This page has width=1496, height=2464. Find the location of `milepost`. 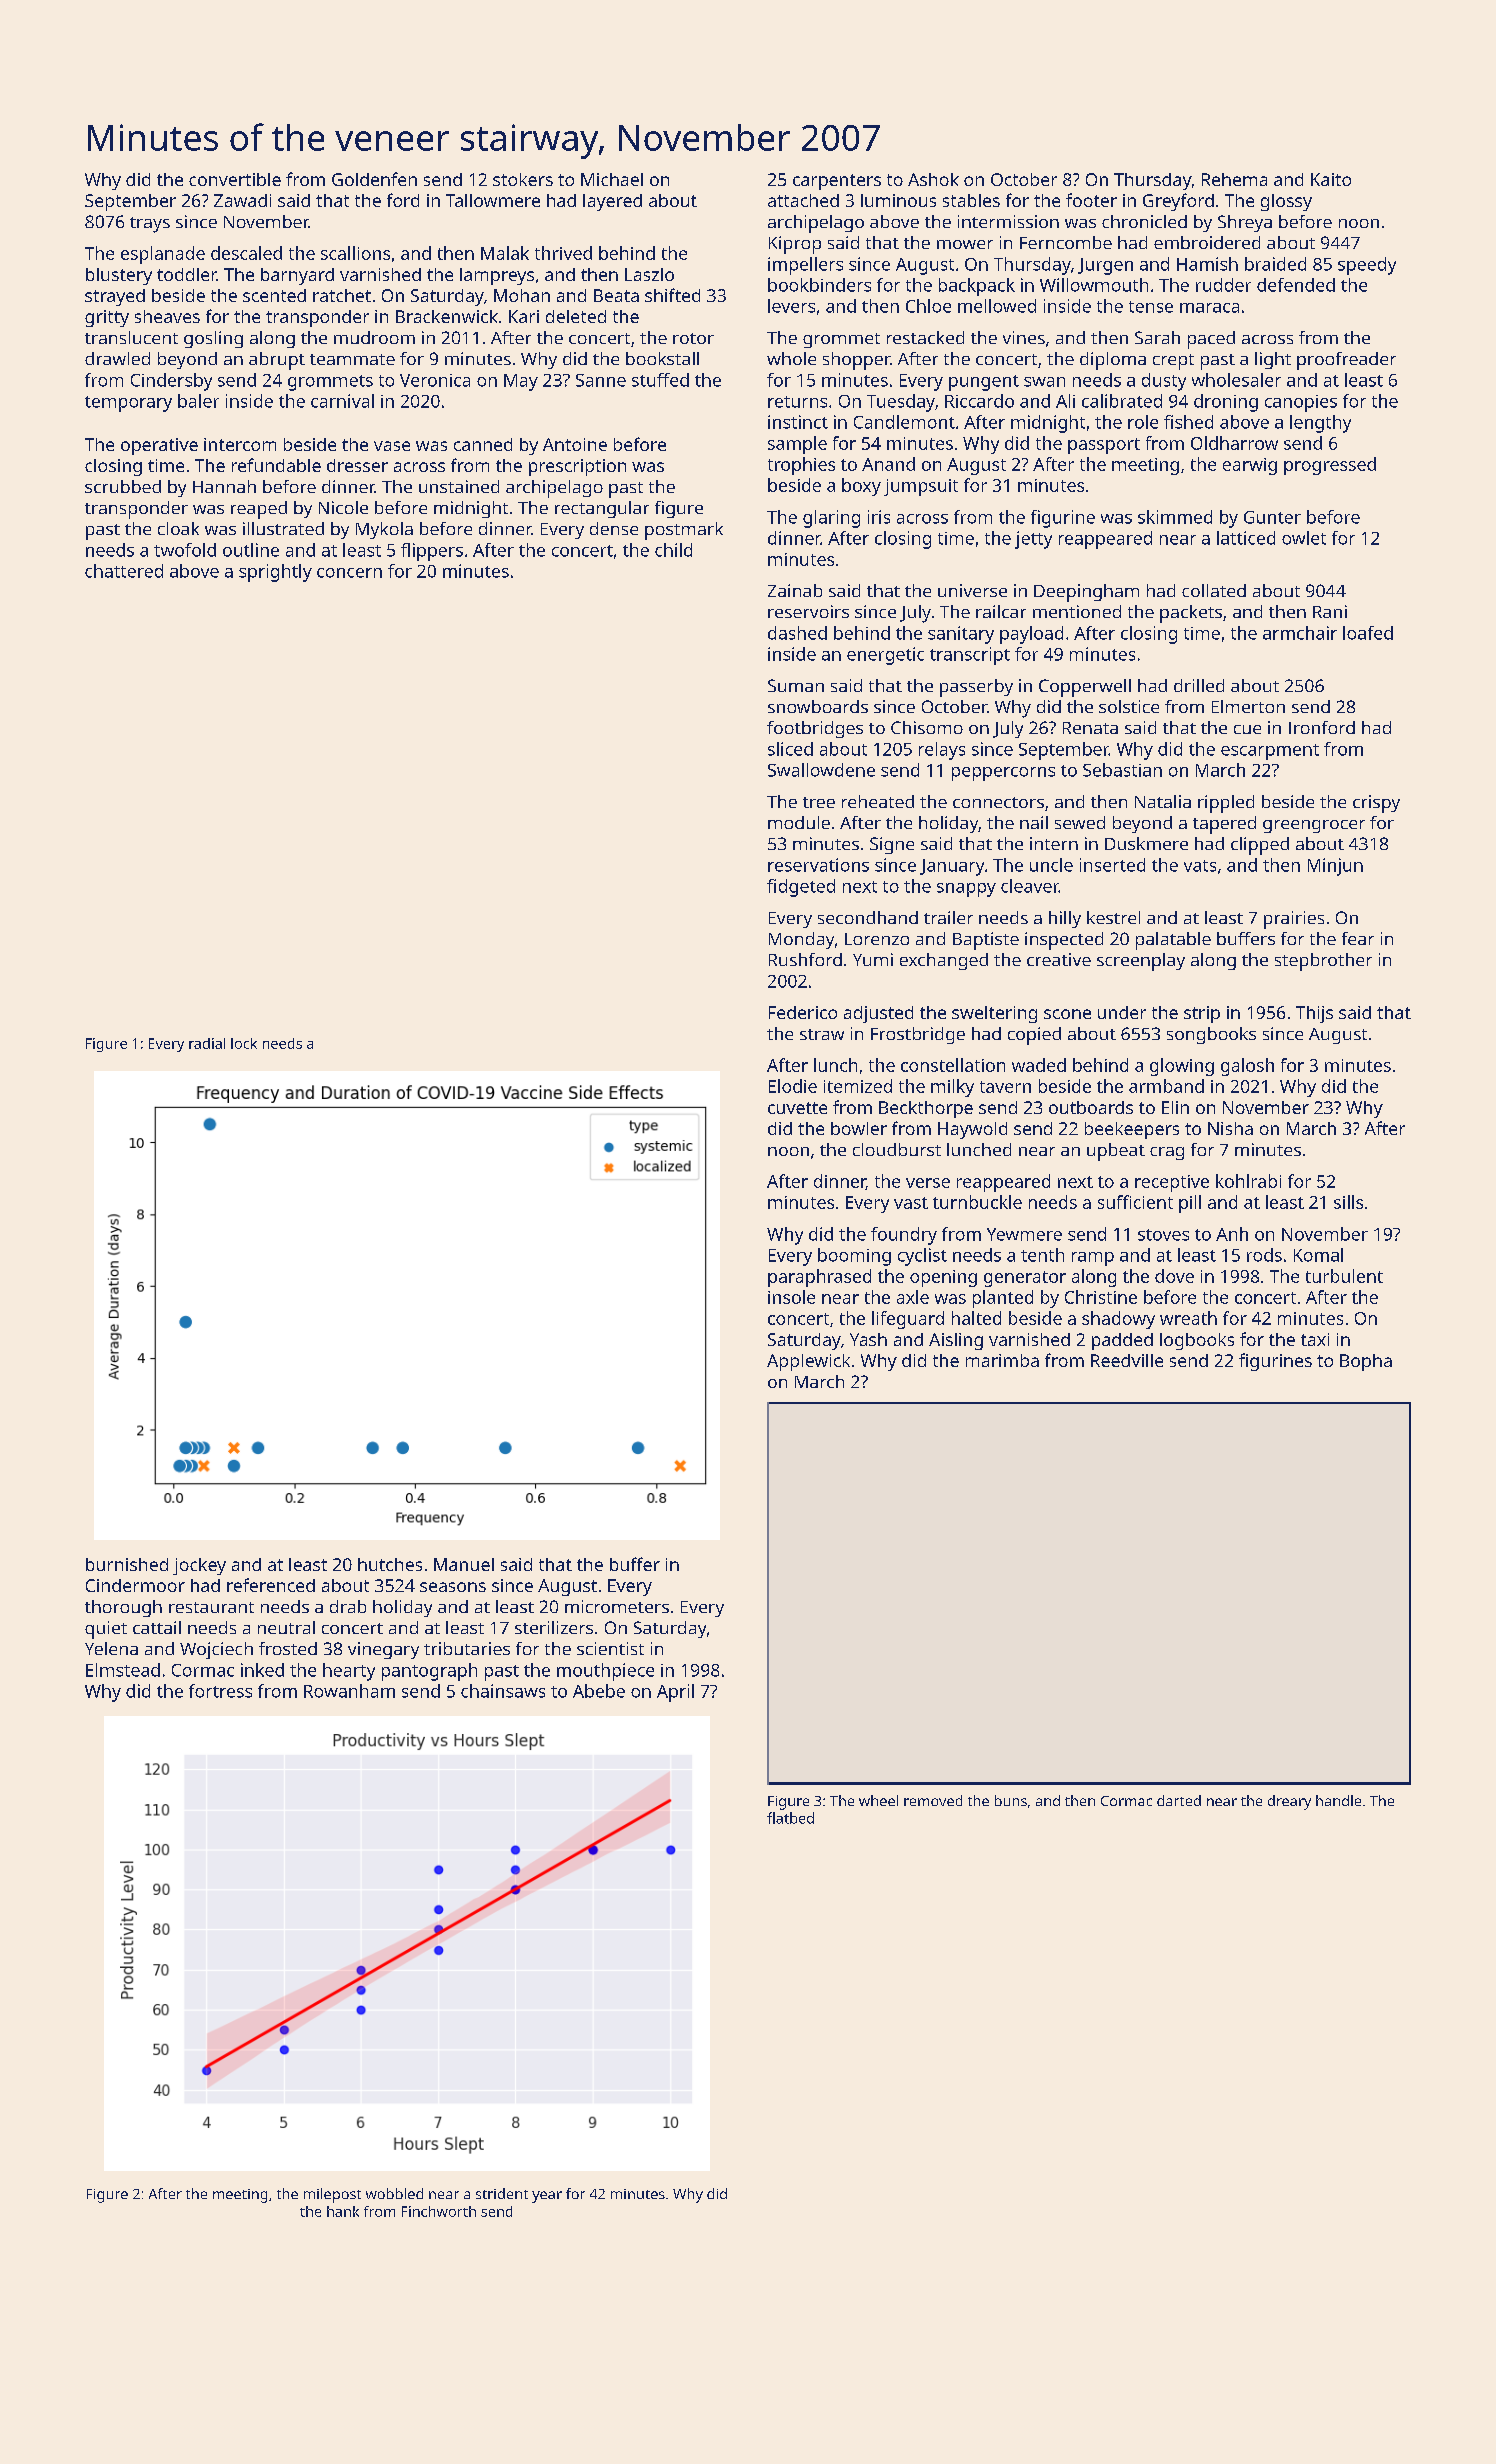

milepost is located at coordinates (332, 2195).
